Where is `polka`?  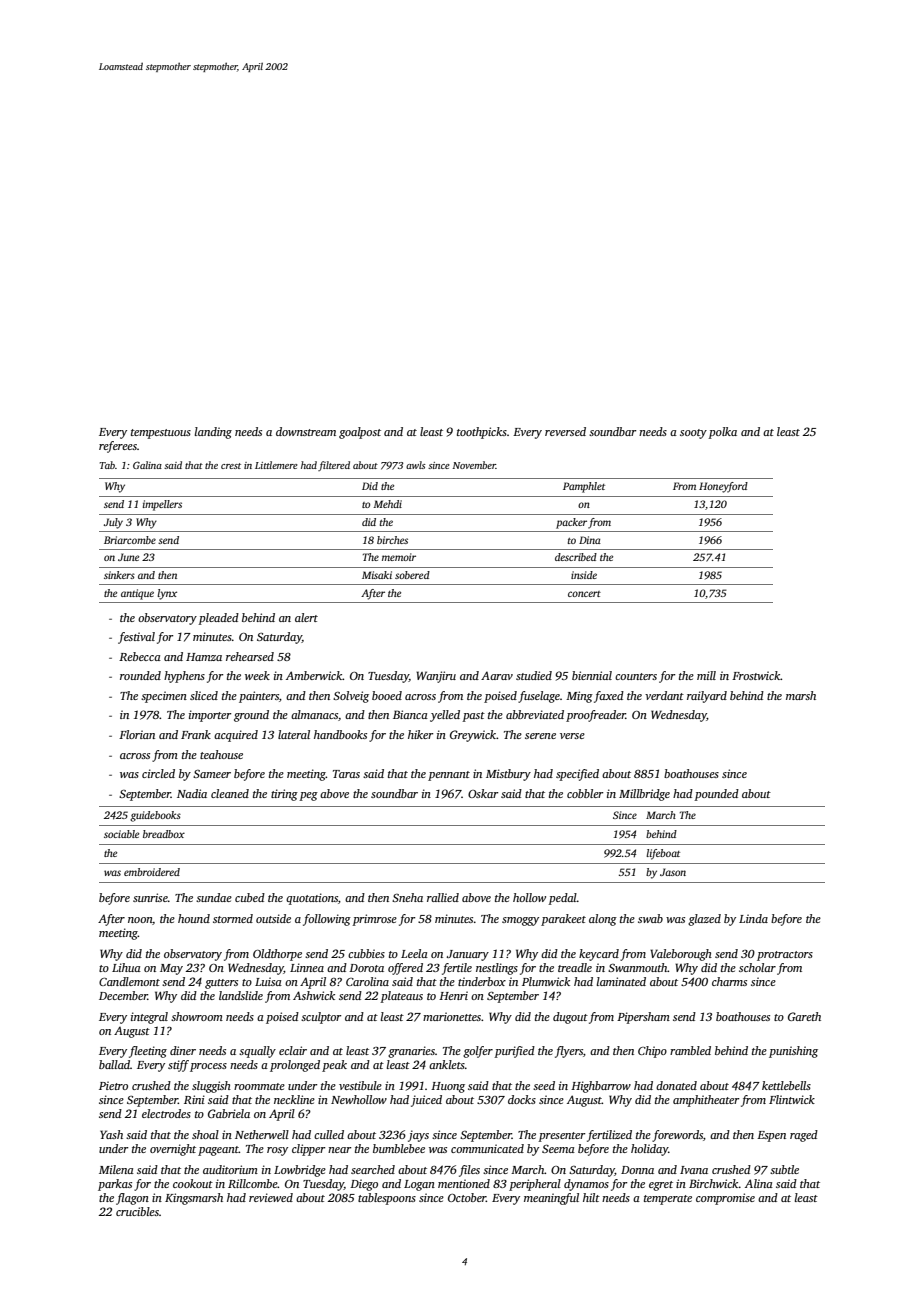 polka is located at coordinates (722, 433).
